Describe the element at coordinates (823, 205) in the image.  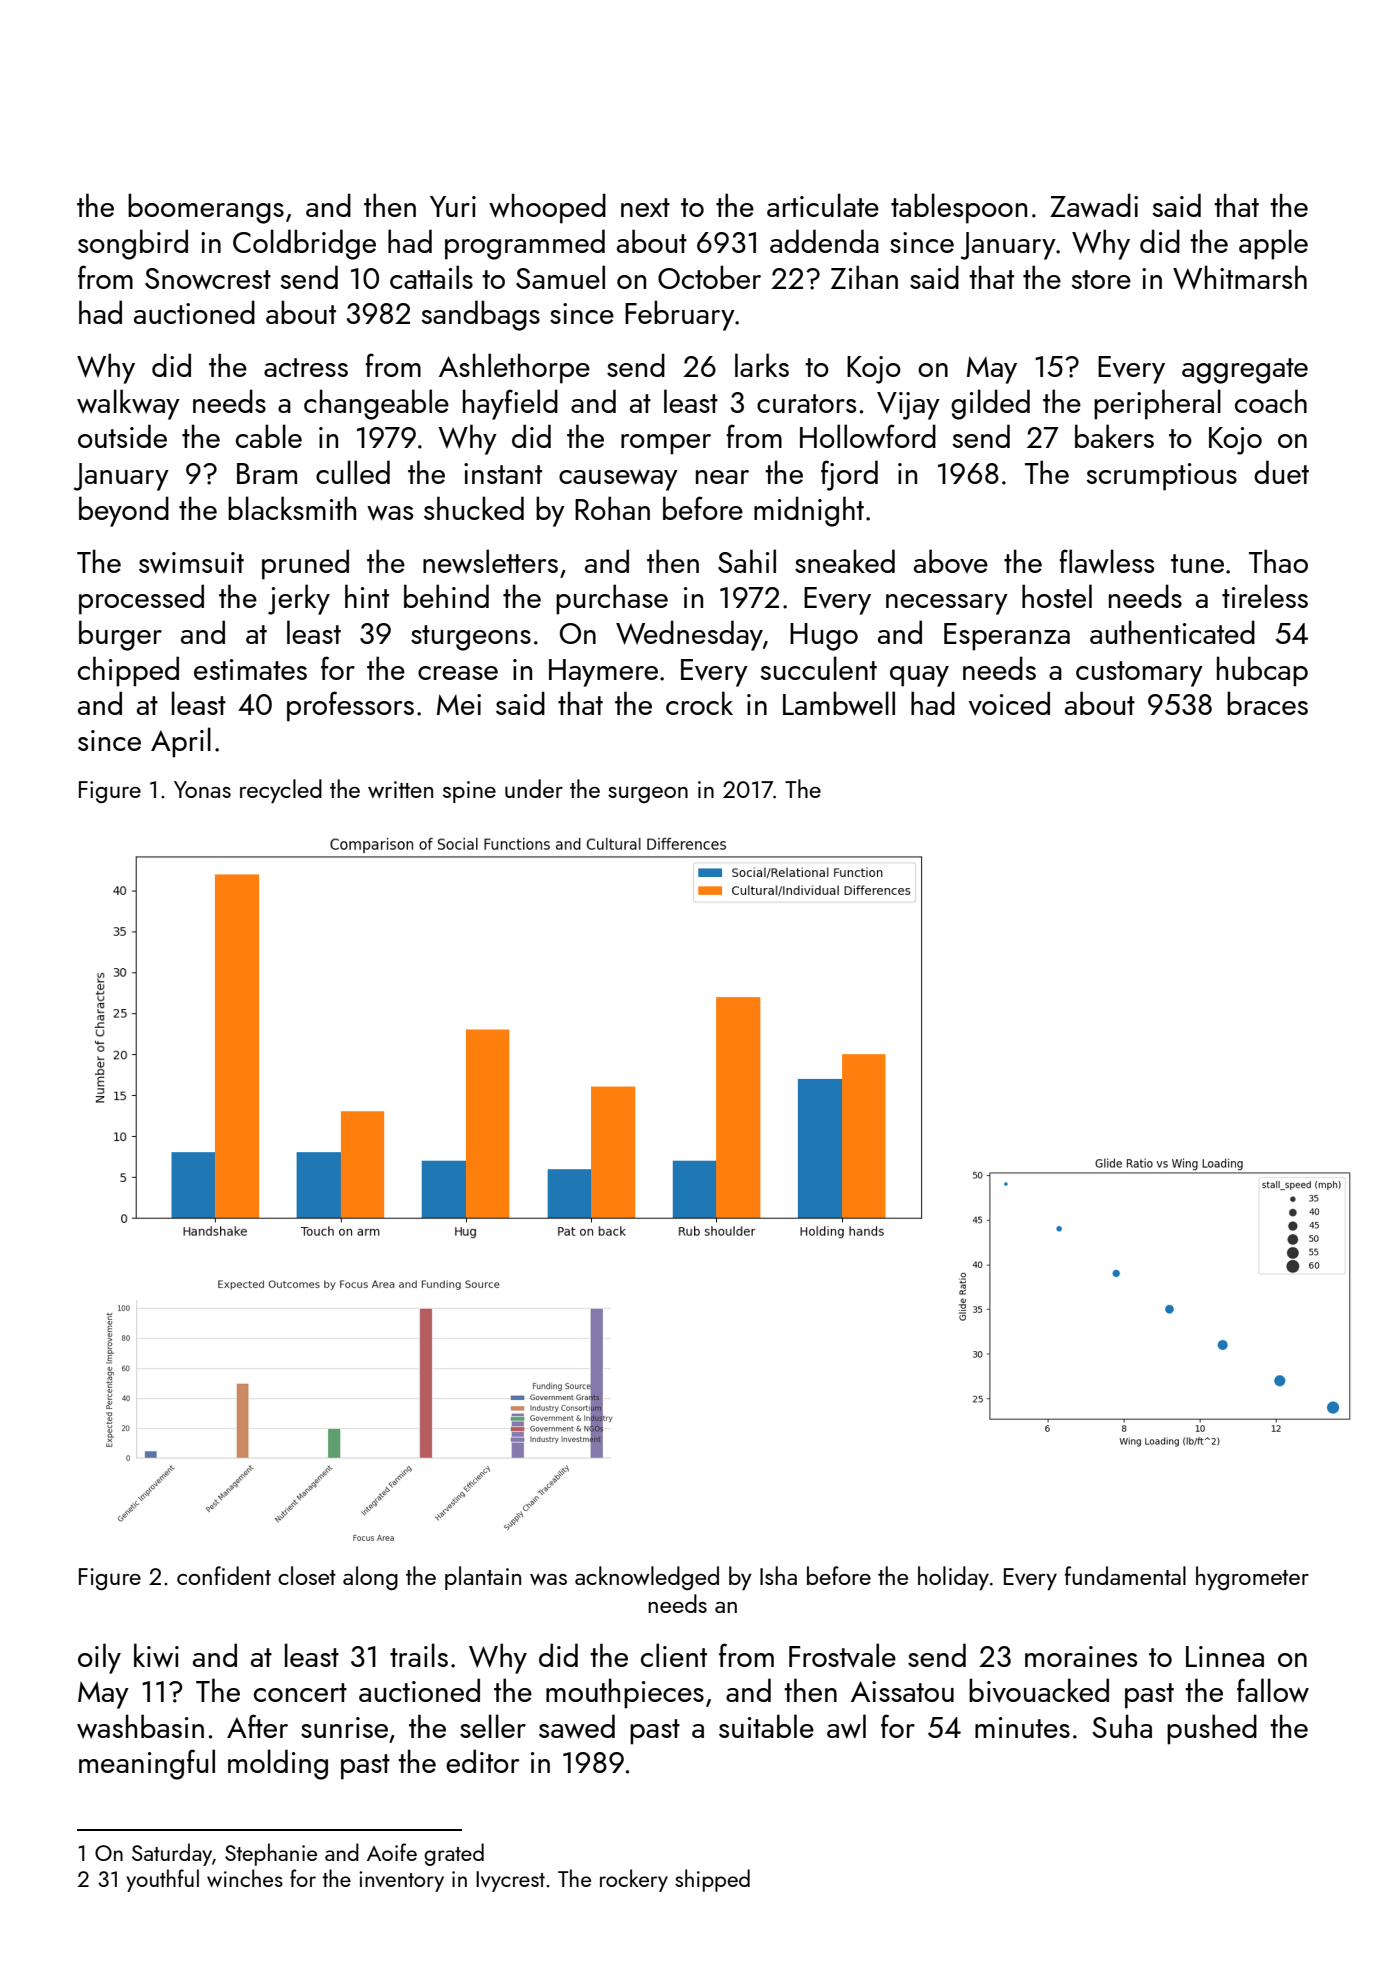
I see `articulate` at that location.
